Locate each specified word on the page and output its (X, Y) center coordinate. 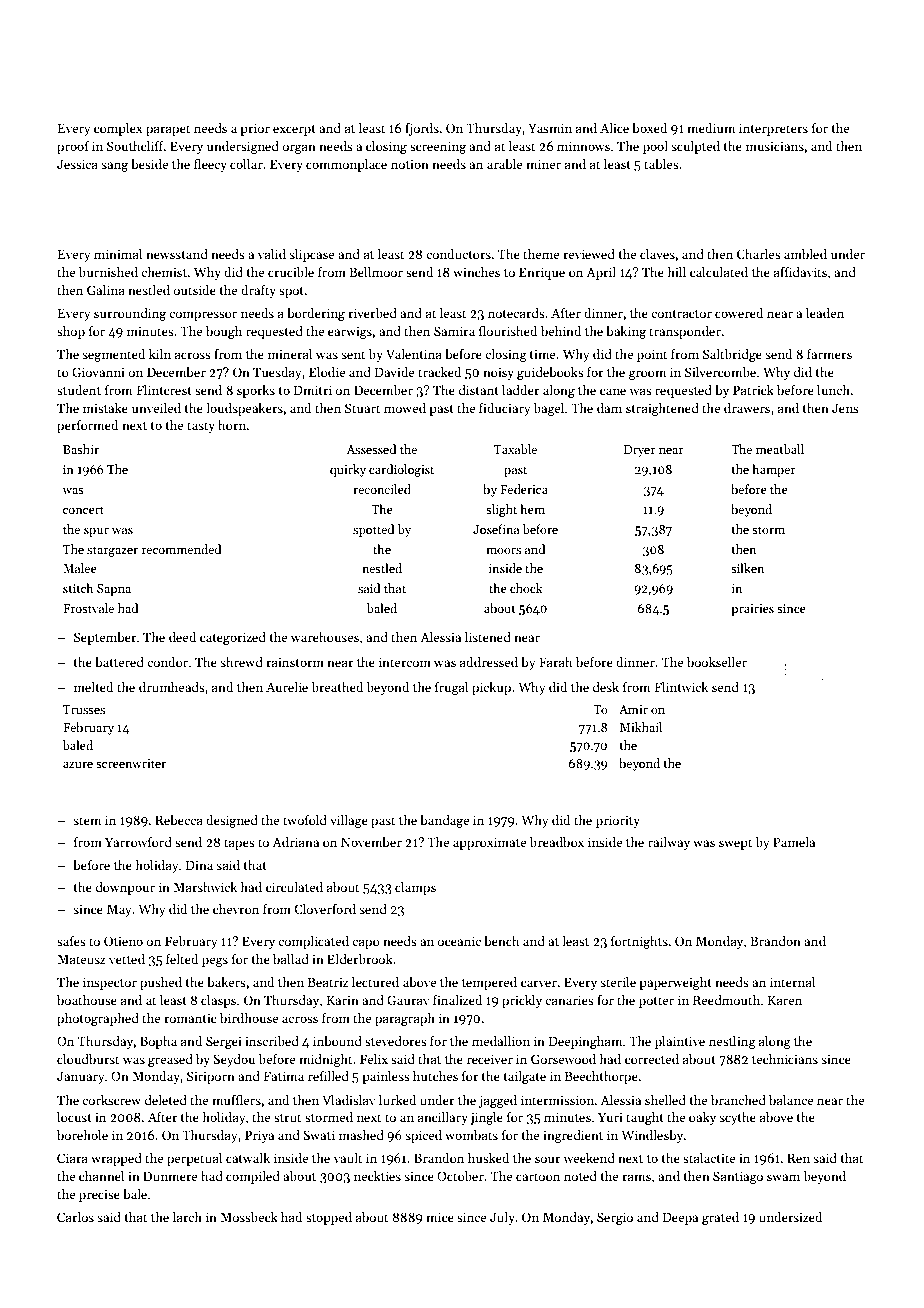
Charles (759, 254)
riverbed (372, 313)
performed (87, 426)
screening (438, 147)
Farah (555, 662)
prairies (752, 610)
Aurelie (287, 687)
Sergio (615, 1218)
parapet (168, 130)
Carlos (75, 1217)
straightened (662, 409)
